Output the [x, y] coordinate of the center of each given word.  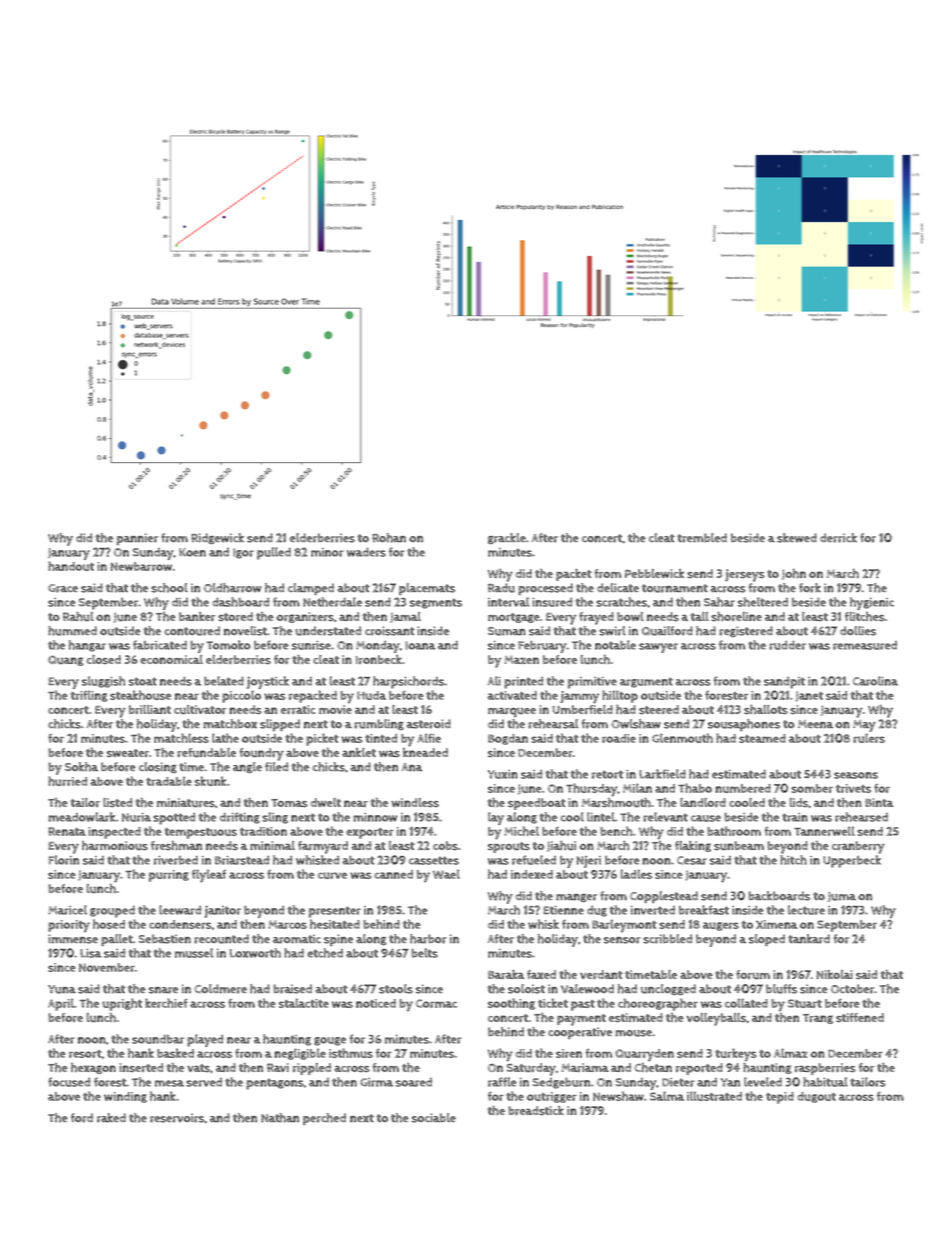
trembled [702, 538]
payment [581, 1020]
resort [85, 1054]
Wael [446, 874]
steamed [762, 738]
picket [322, 739]
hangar [87, 646]
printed [523, 683]
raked [111, 1118]
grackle [507, 538]
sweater [128, 753]
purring [169, 876]
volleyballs [716, 1019]
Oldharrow [232, 588]
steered [659, 709]
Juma [842, 897]
